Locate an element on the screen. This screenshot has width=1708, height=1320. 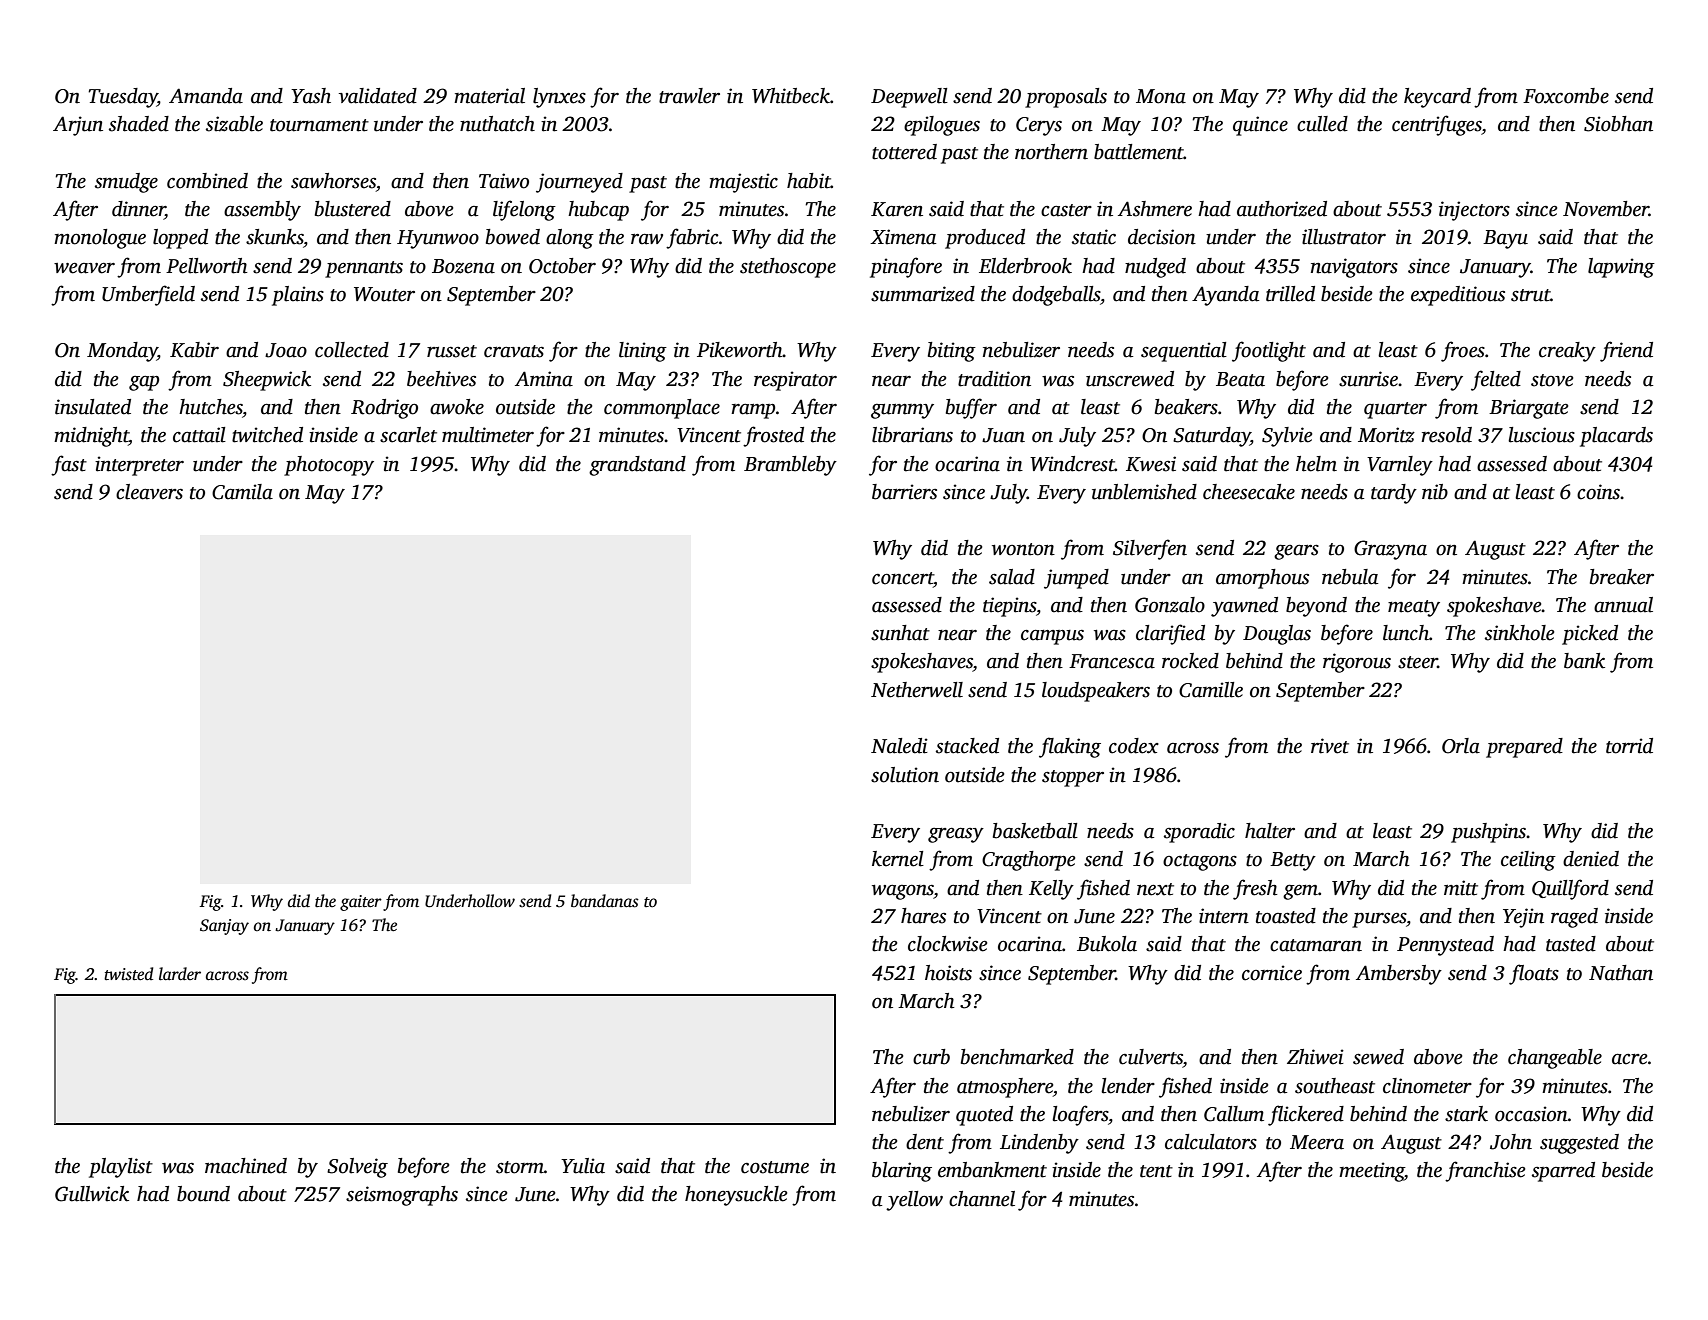
tradition is located at coordinates (994, 379).
